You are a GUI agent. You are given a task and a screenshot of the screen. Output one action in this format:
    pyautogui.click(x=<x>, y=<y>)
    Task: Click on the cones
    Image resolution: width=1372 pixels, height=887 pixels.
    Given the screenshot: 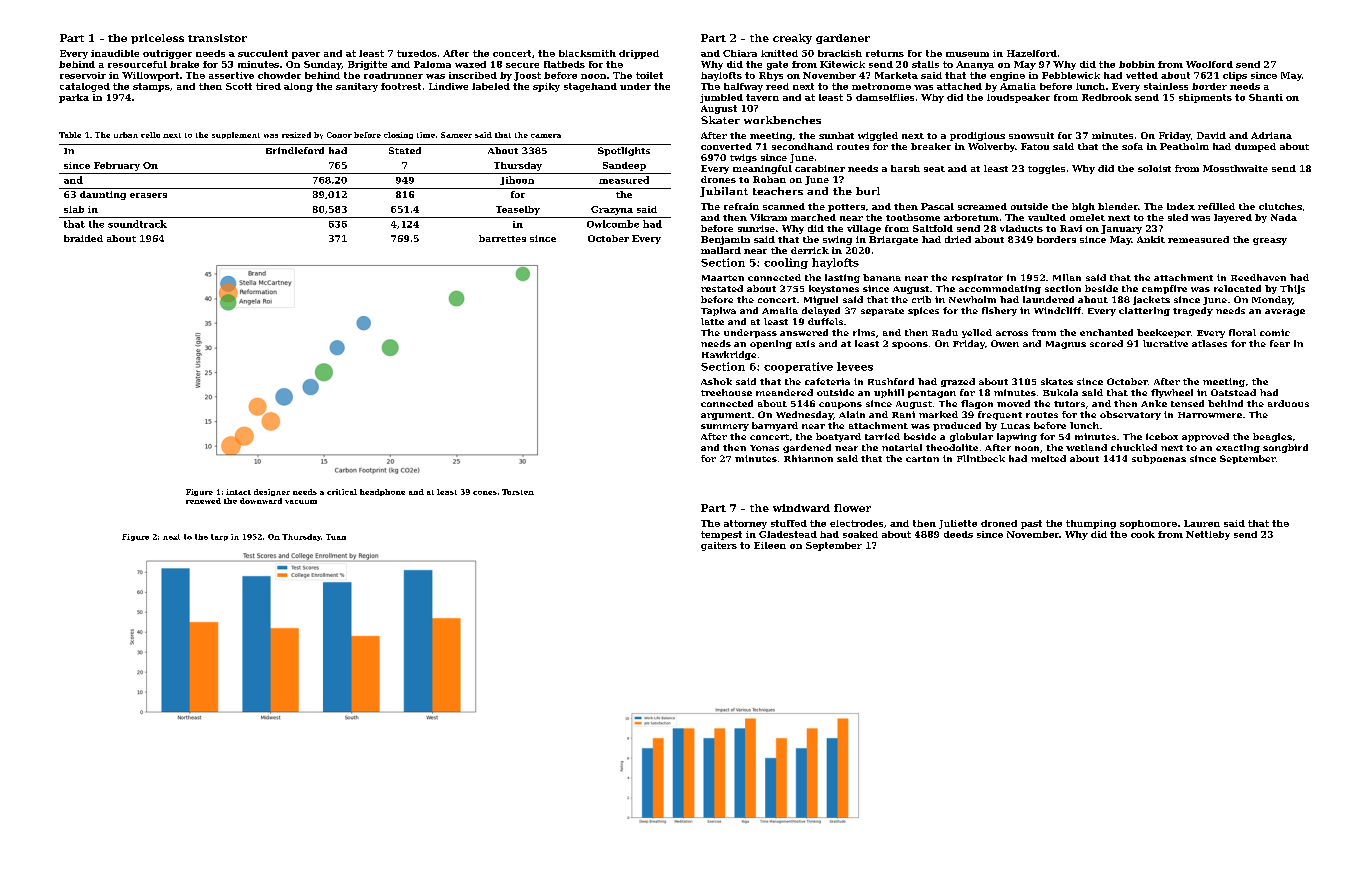 What is the action you would take?
    pyautogui.click(x=485, y=493)
